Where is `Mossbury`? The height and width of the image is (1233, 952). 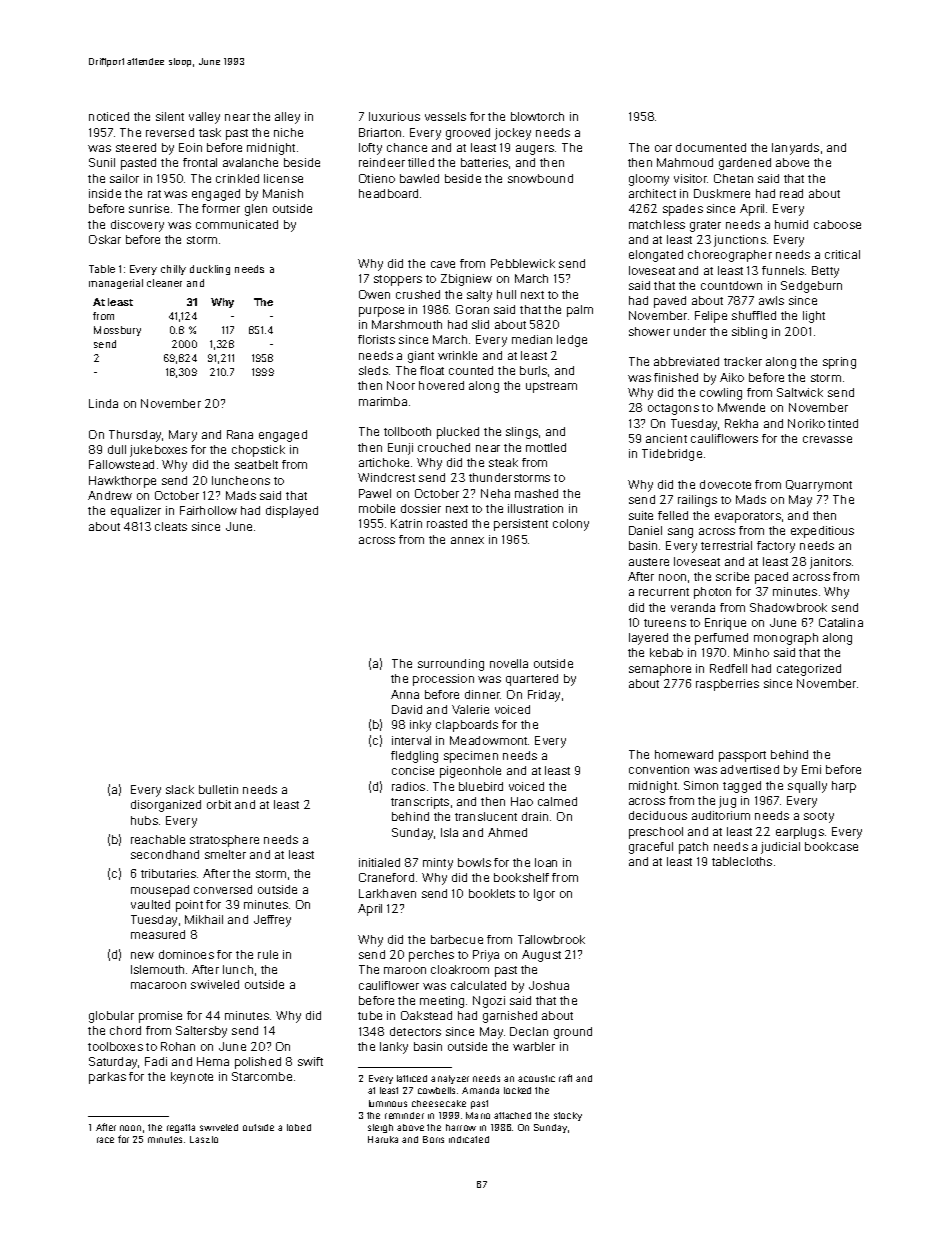
Mossbury is located at coordinates (117, 331).
